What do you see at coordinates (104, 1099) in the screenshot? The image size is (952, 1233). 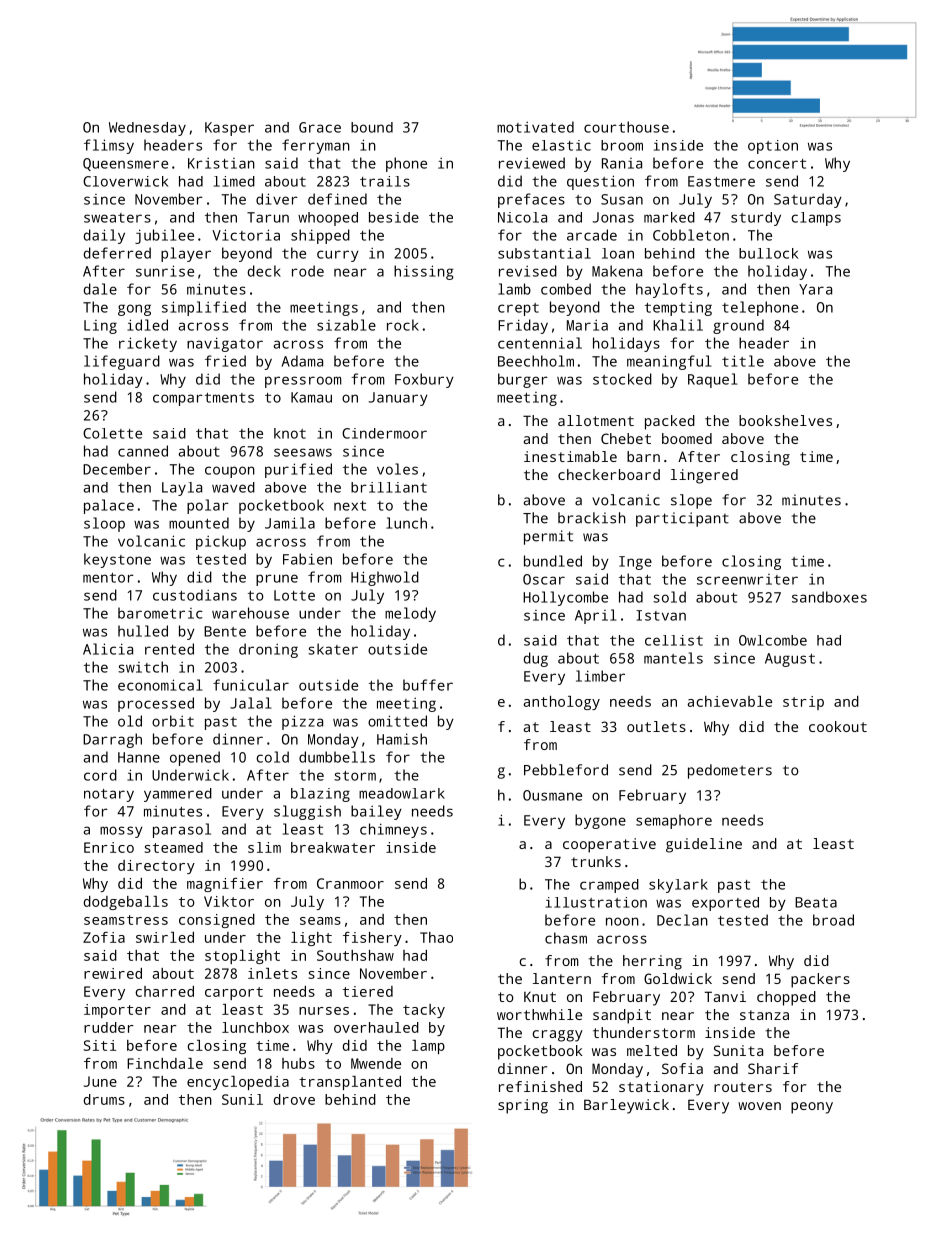 I see `drums` at bounding box center [104, 1099].
